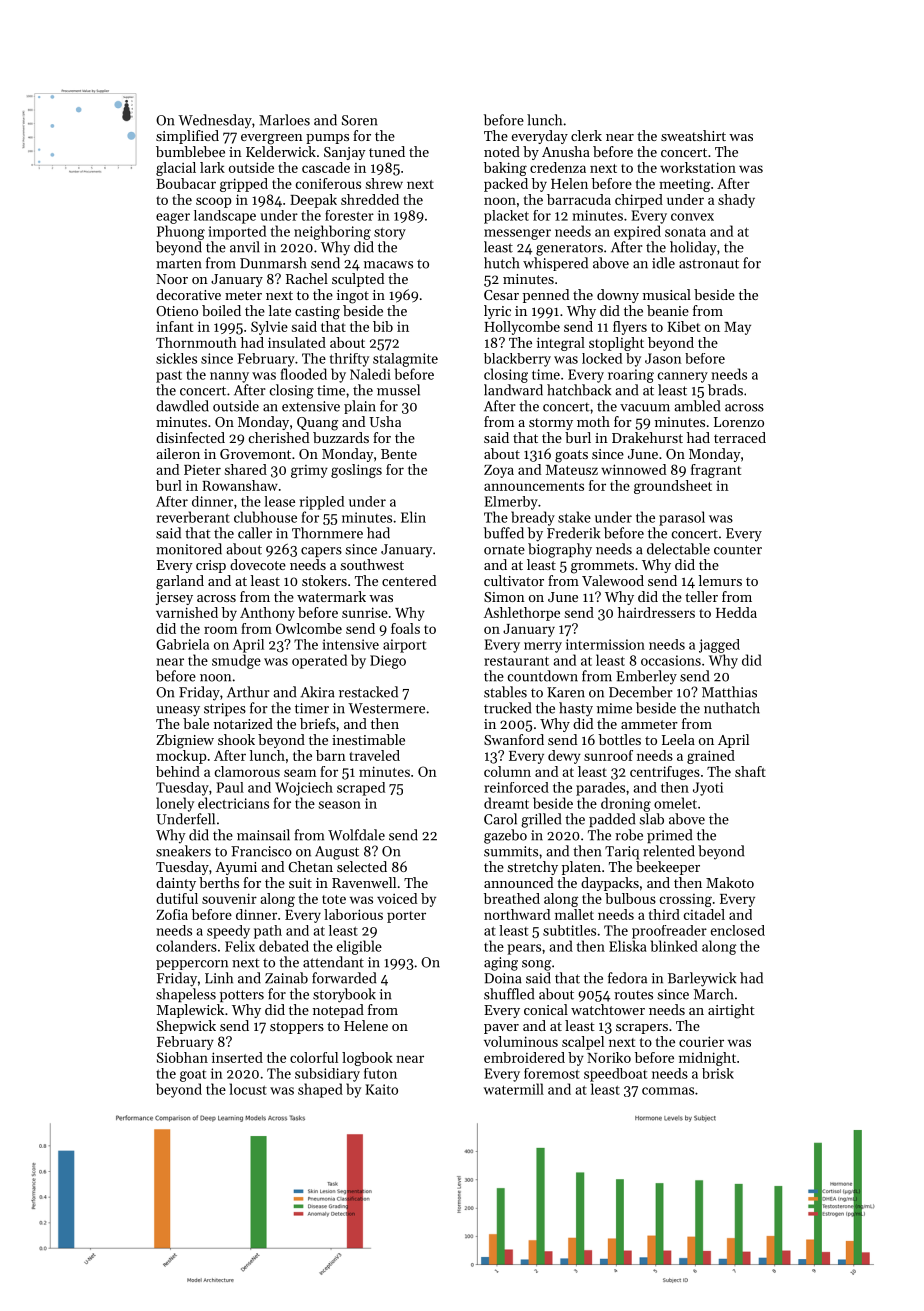 The width and height of the screenshot is (924, 1311). Describe the element at coordinates (736, 201) in the screenshot. I see `shady` at that location.
